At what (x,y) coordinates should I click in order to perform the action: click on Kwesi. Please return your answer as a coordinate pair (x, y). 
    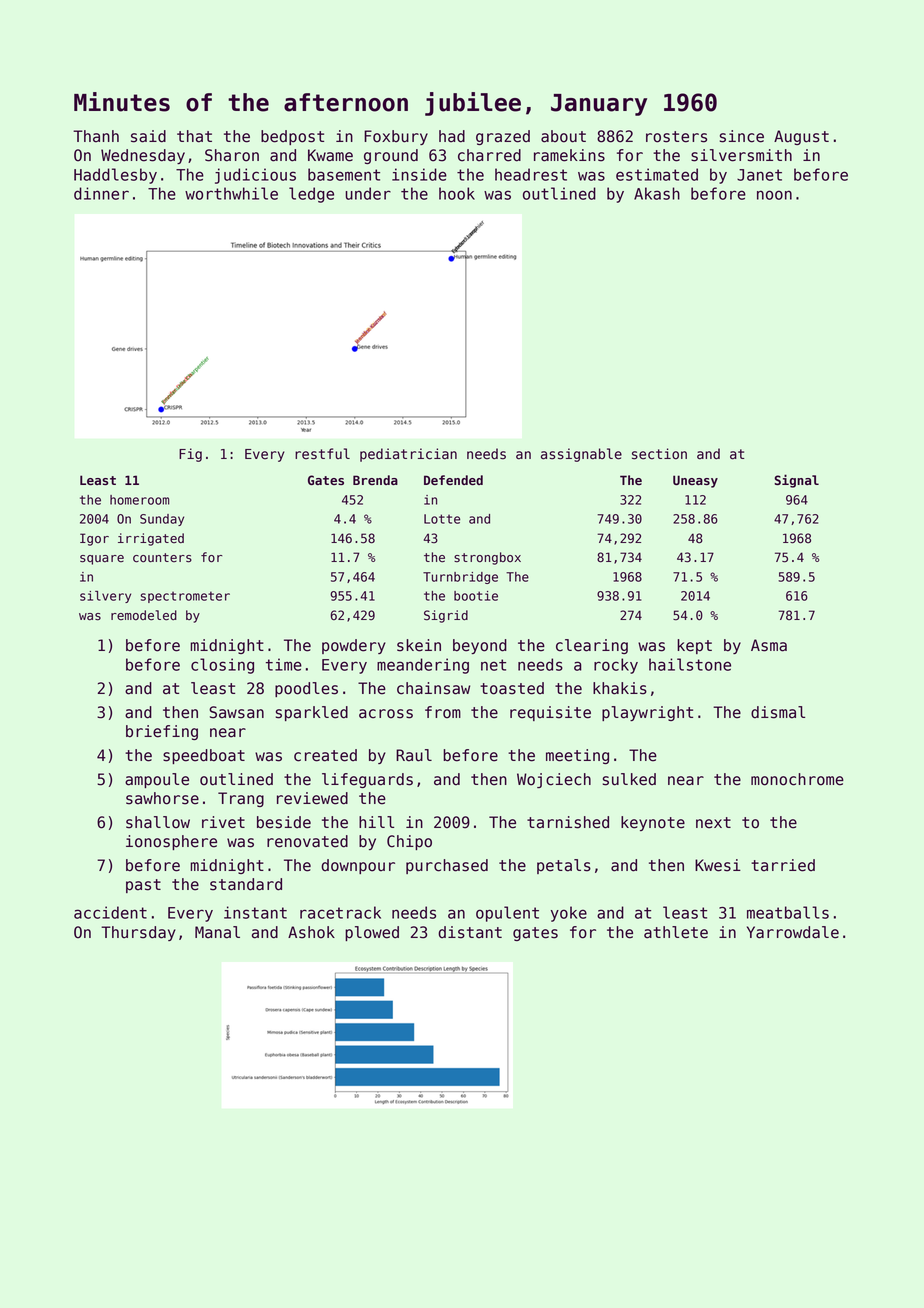
    Looking at the image, I should click on (718, 865).
